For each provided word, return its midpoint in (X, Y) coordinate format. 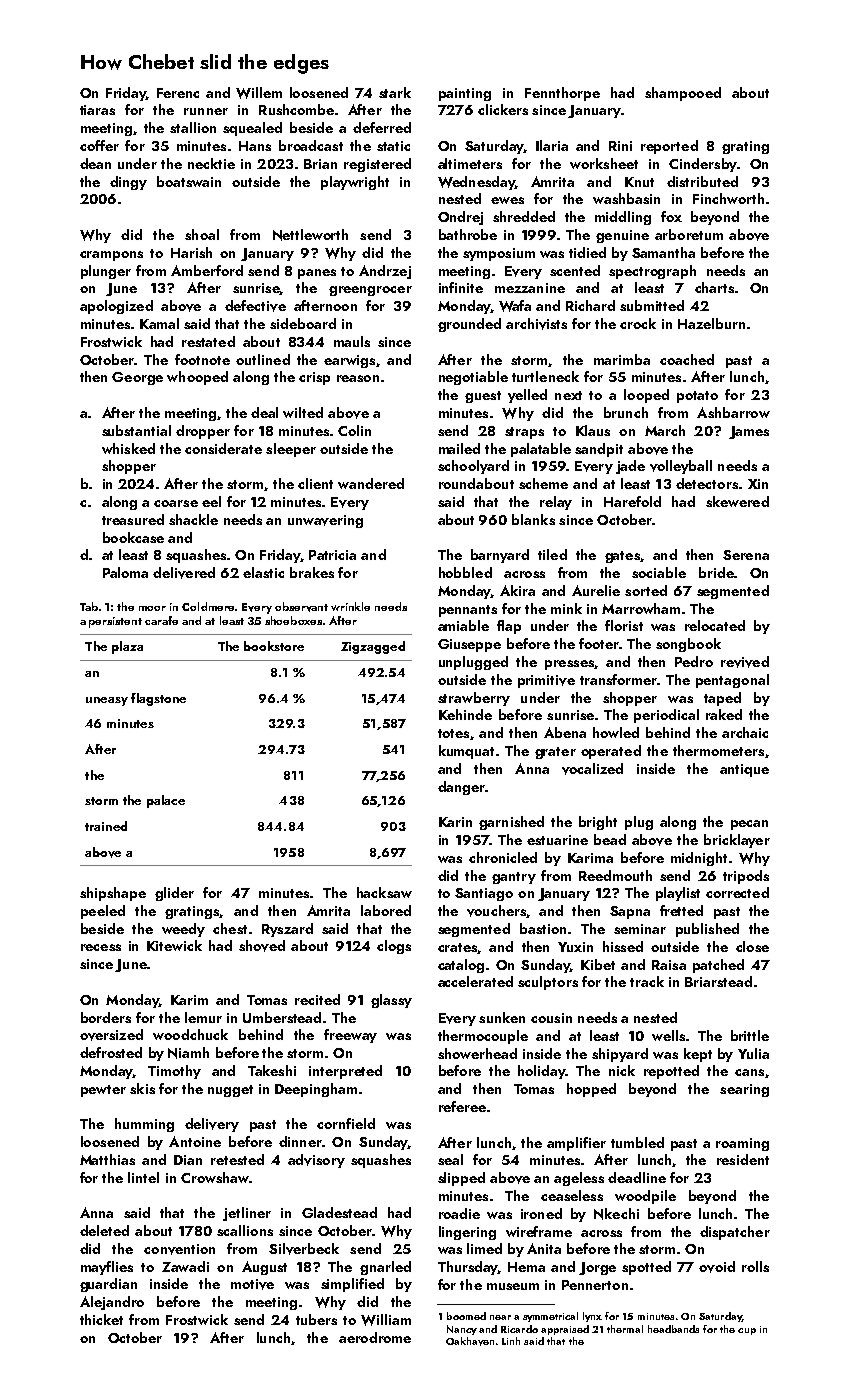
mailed (459, 448)
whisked (128, 448)
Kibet (598, 964)
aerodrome (375, 1337)
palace (166, 801)
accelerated (475, 981)
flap (509, 627)
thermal (625, 1329)
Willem (259, 93)
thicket (101, 1319)
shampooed (683, 94)
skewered (737, 501)
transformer (618, 679)
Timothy (174, 1072)
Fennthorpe (562, 94)
